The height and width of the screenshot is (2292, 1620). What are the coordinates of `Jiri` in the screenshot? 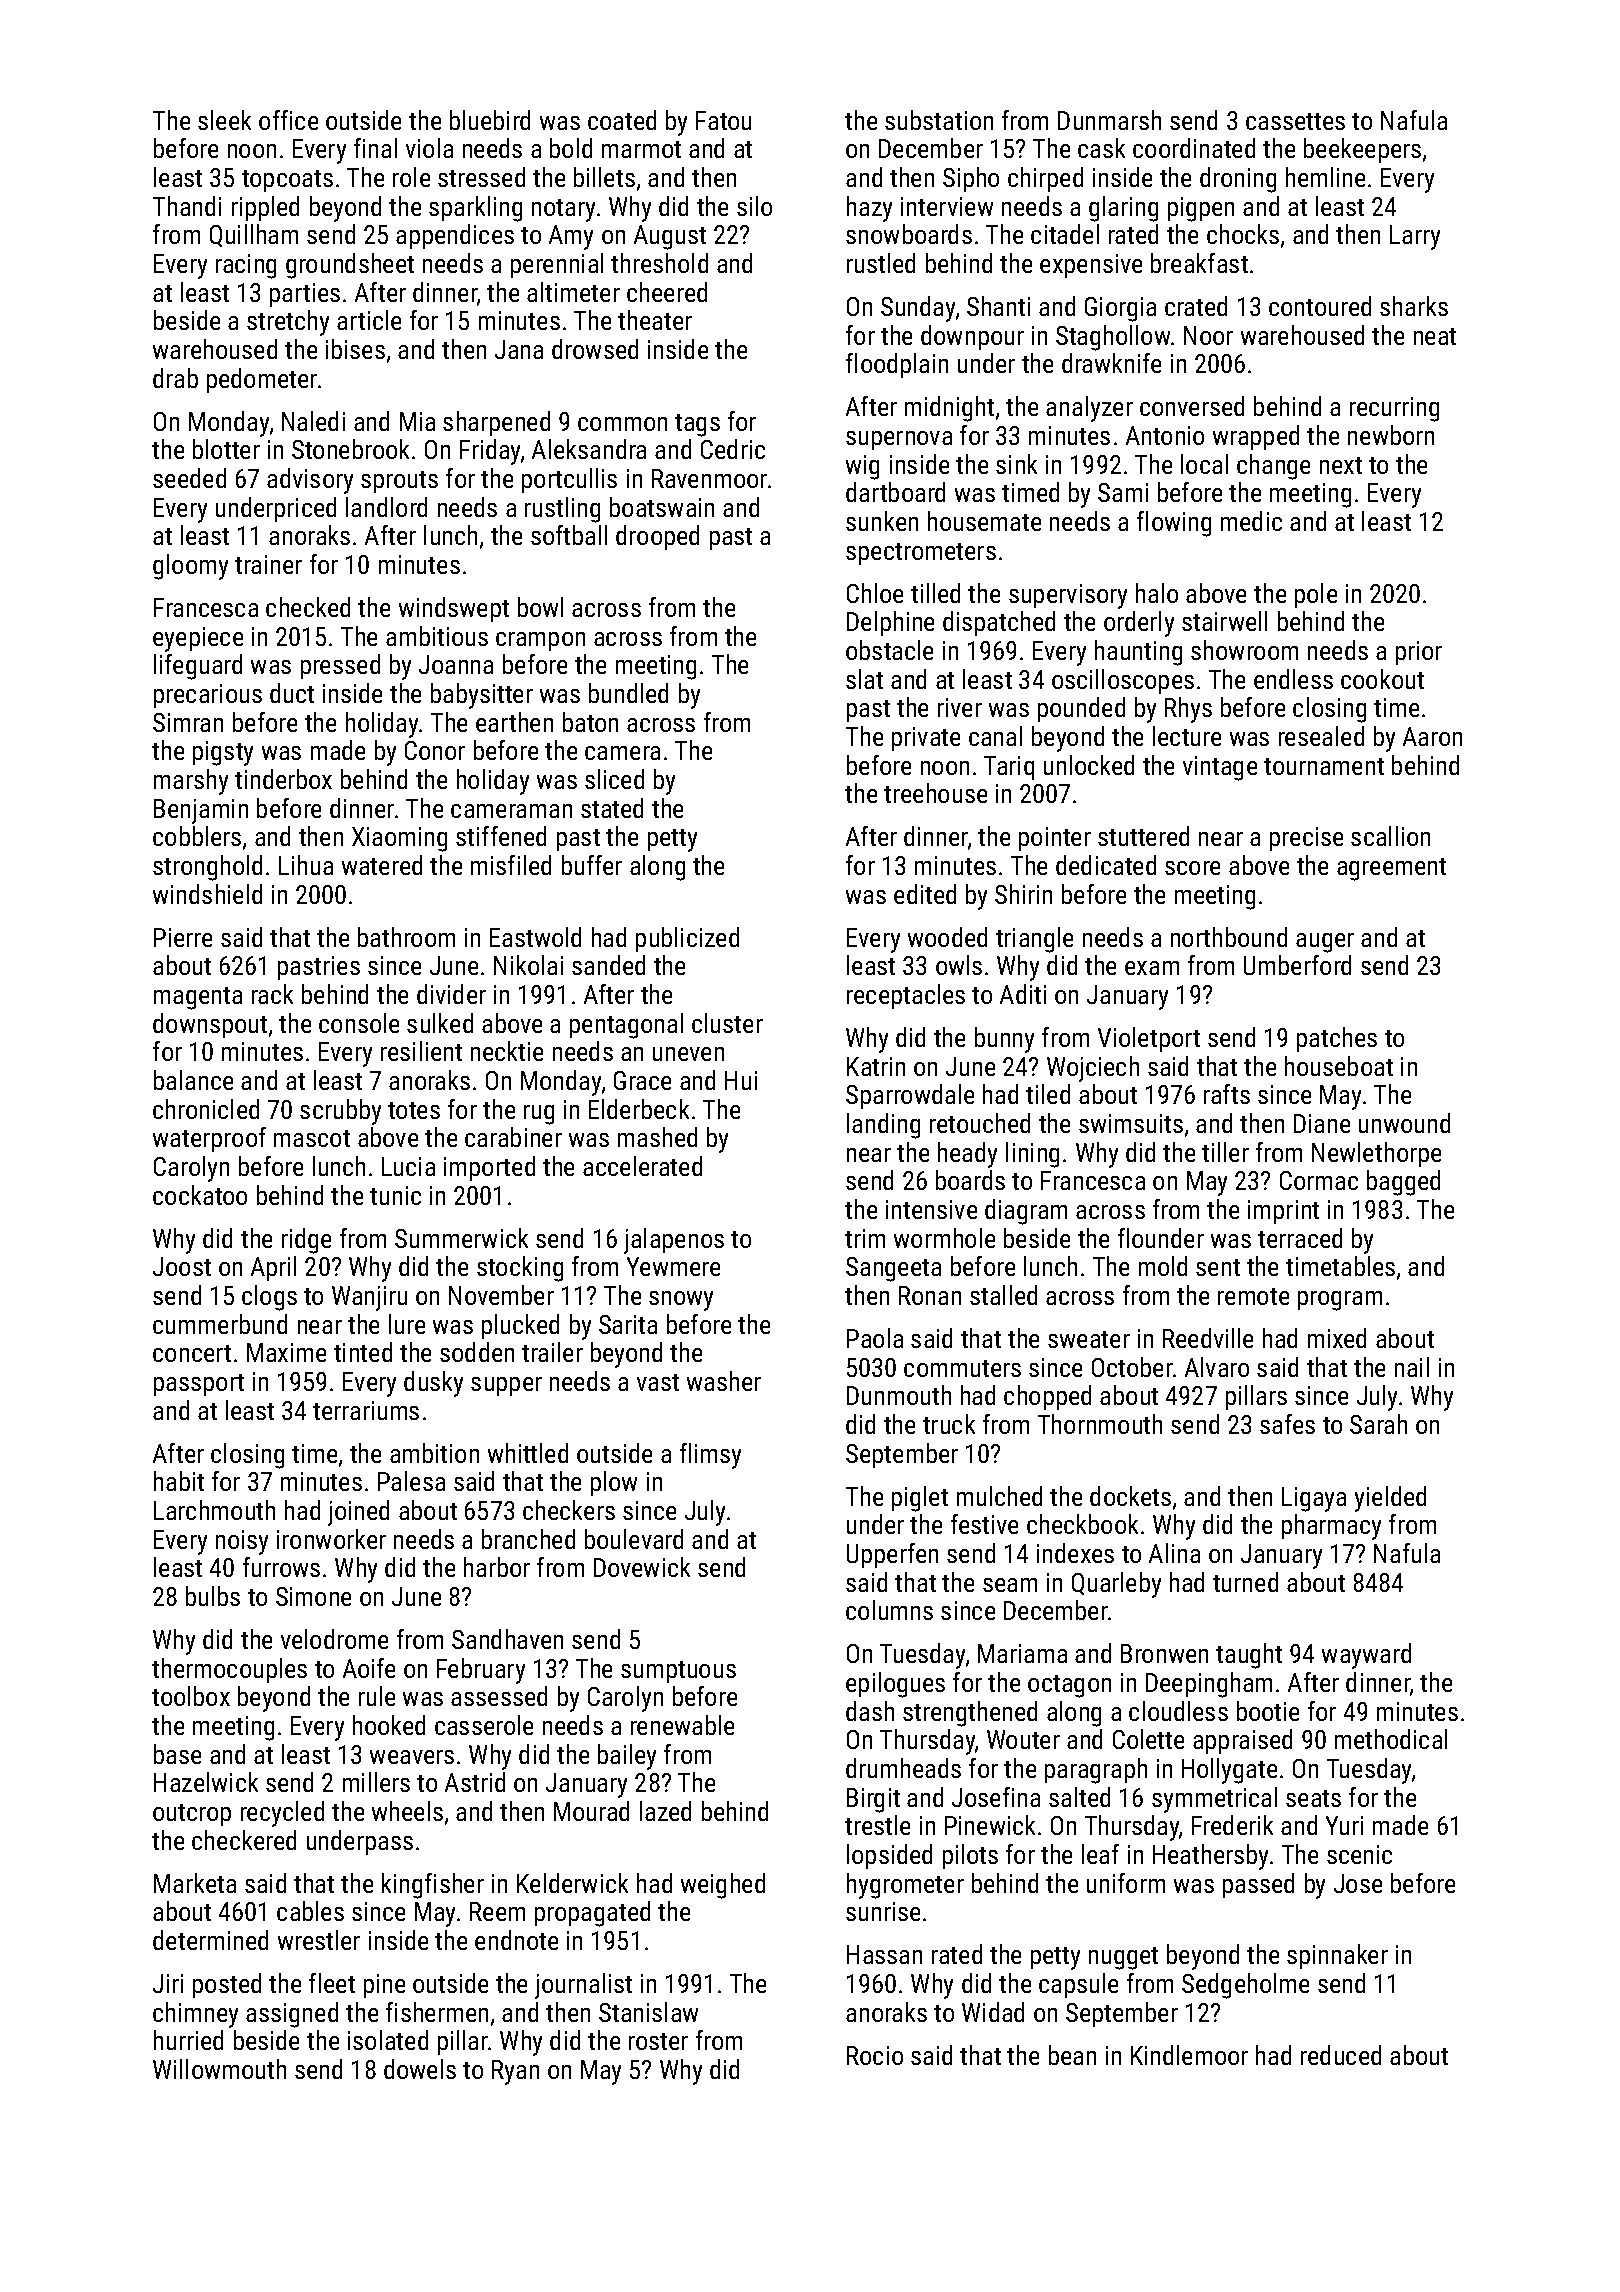 It's located at (168, 1983).
